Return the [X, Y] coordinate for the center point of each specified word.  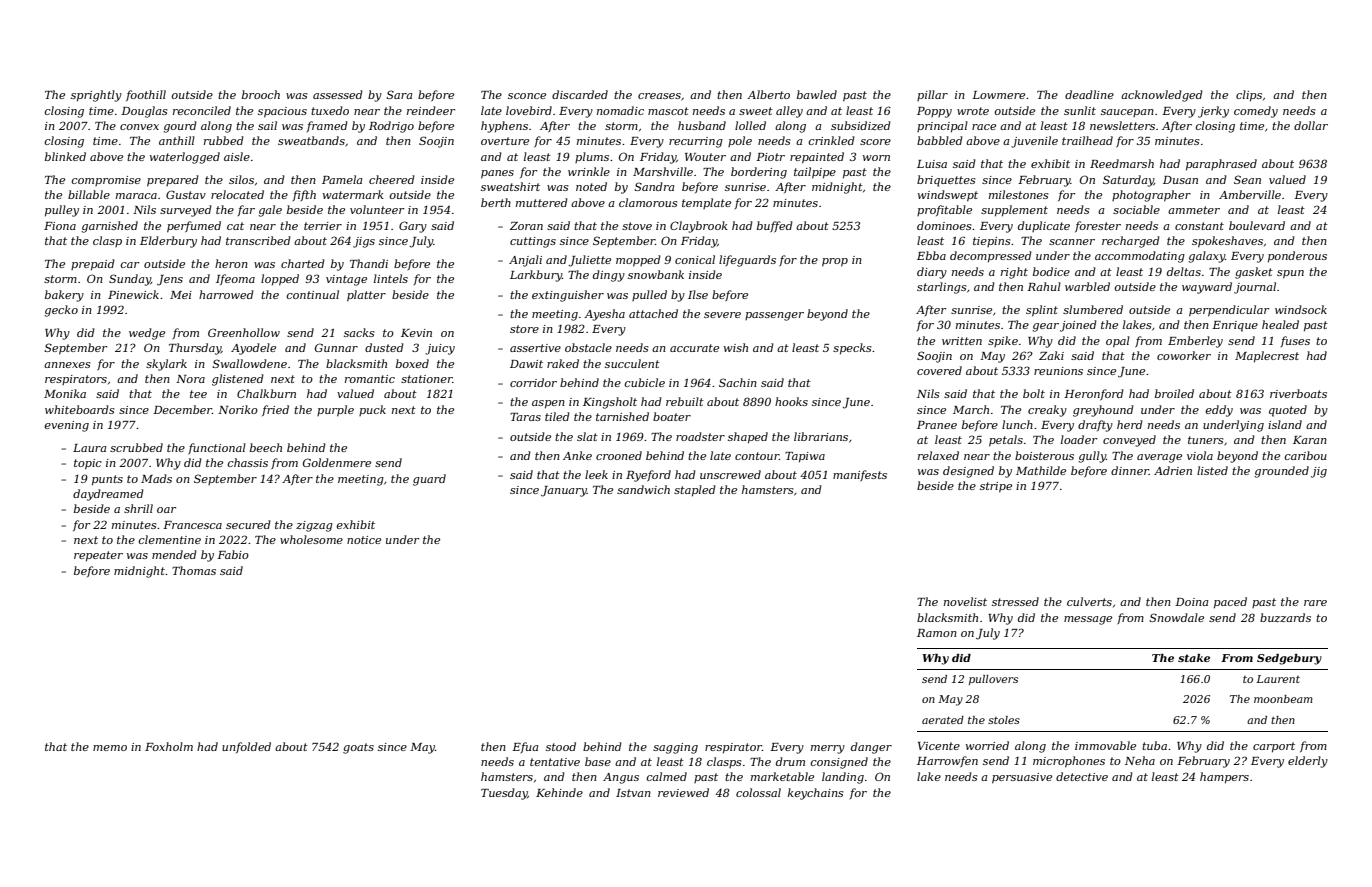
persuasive [1022, 778]
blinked [65, 156]
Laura [90, 448]
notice [364, 540]
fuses [1295, 341]
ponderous [1297, 257]
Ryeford [648, 476]
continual [312, 294]
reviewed [683, 792]
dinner [1130, 470]
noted [591, 186]
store [524, 329]
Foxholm [169, 746]
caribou [1305, 455]
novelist [965, 601]
